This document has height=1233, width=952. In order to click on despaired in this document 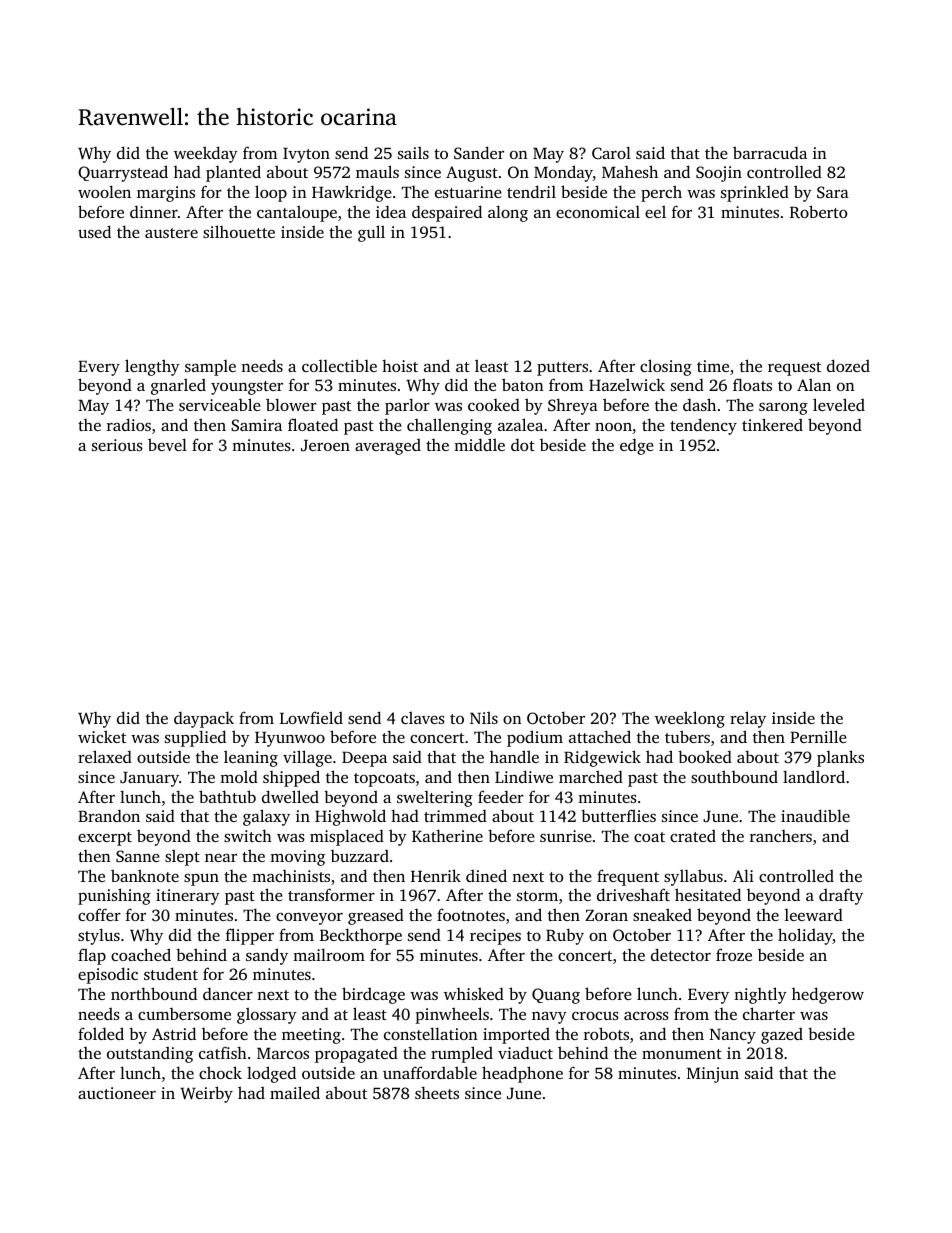, I will do `click(447, 213)`.
